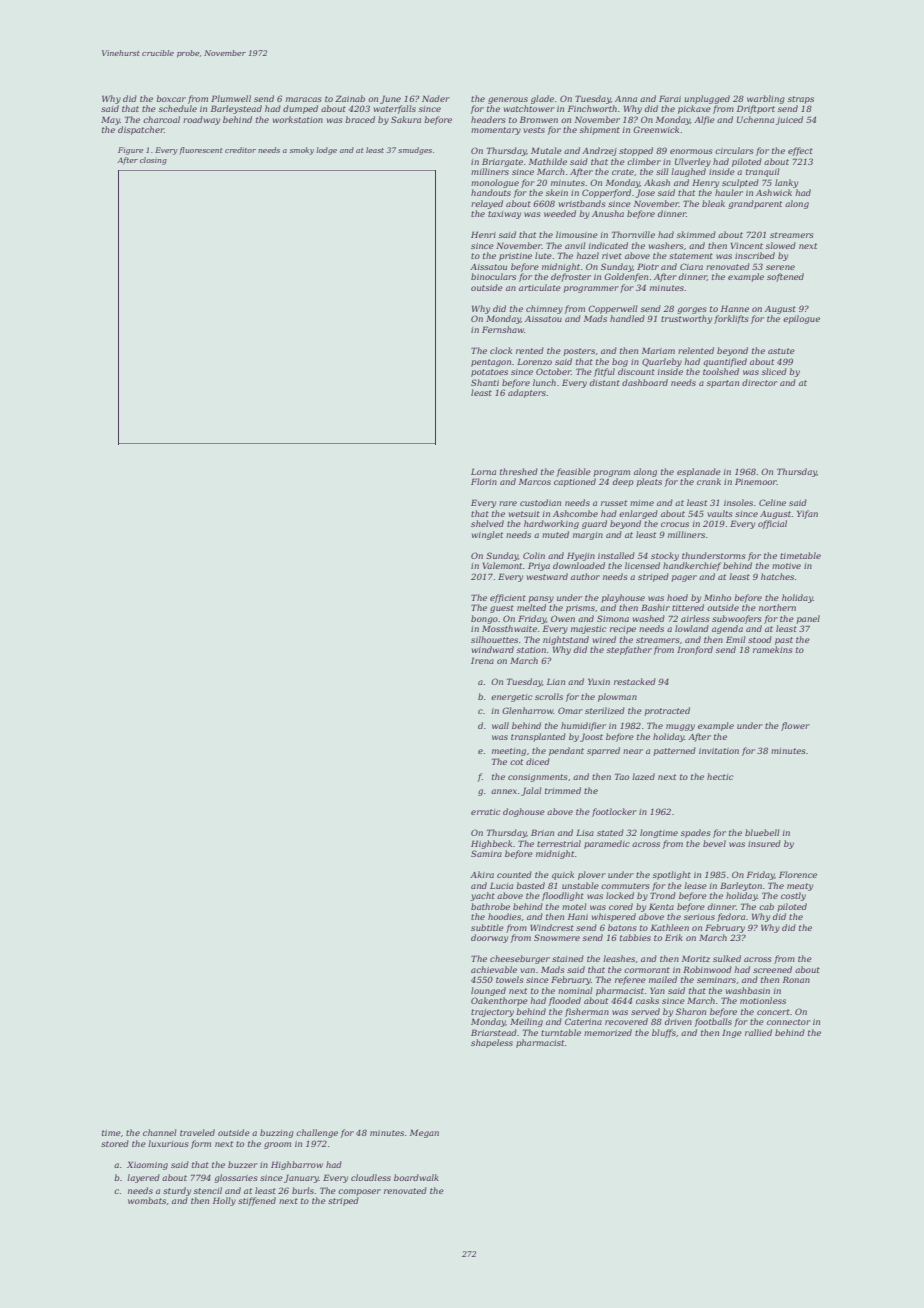 This image has height=1308, width=924. What do you see at coordinates (608, 1032) in the image?
I see `memorized` at bounding box center [608, 1032].
